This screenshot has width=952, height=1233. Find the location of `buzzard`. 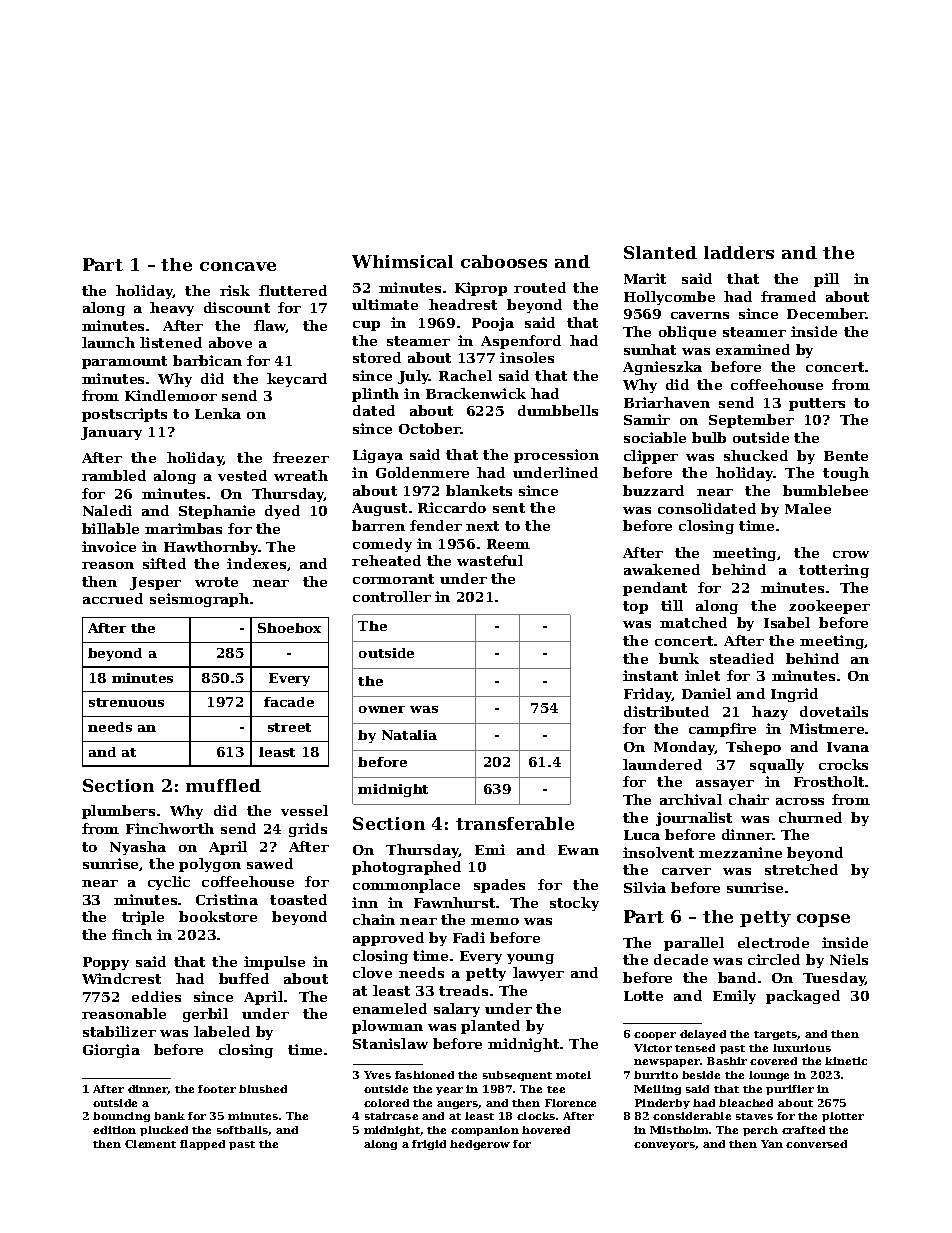

buzzard is located at coordinates (653, 490).
